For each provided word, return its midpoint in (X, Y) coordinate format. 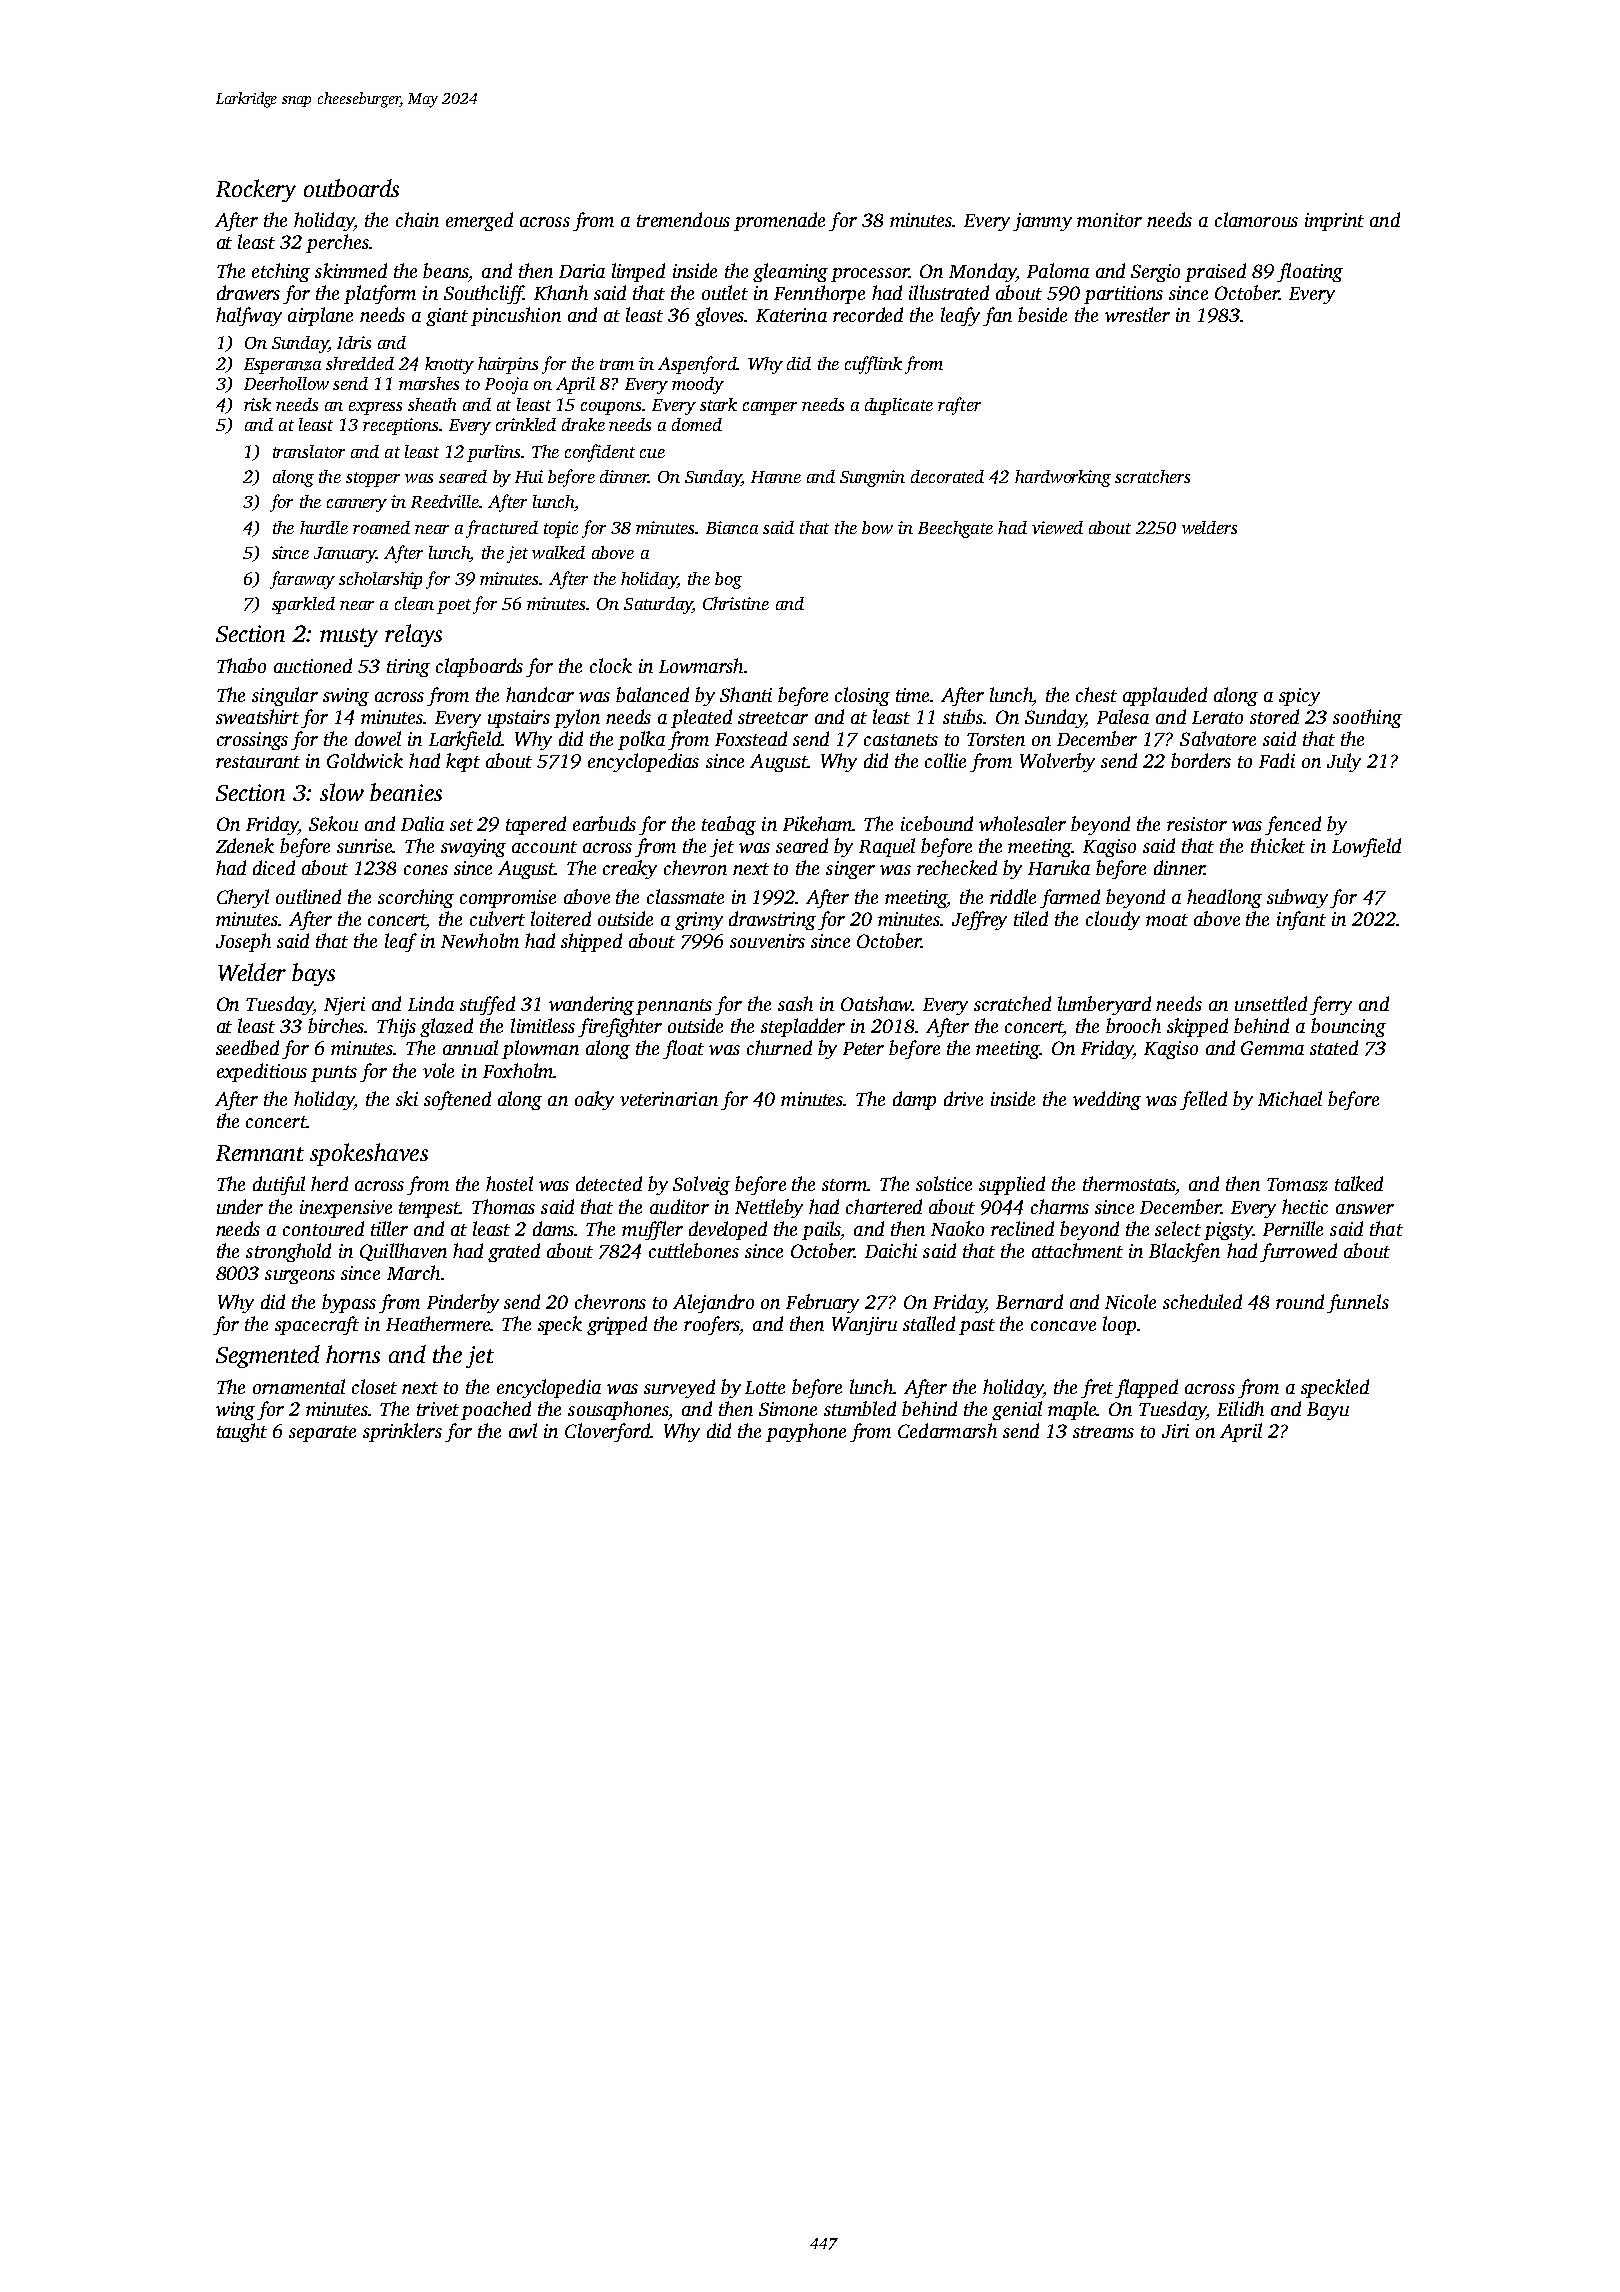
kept (463, 762)
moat (1167, 920)
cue (652, 453)
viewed (1057, 527)
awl (523, 1430)
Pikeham (818, 823)
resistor (1197, 824)
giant (447, 317)
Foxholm (518, 1070)
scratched (1012, 1003)
